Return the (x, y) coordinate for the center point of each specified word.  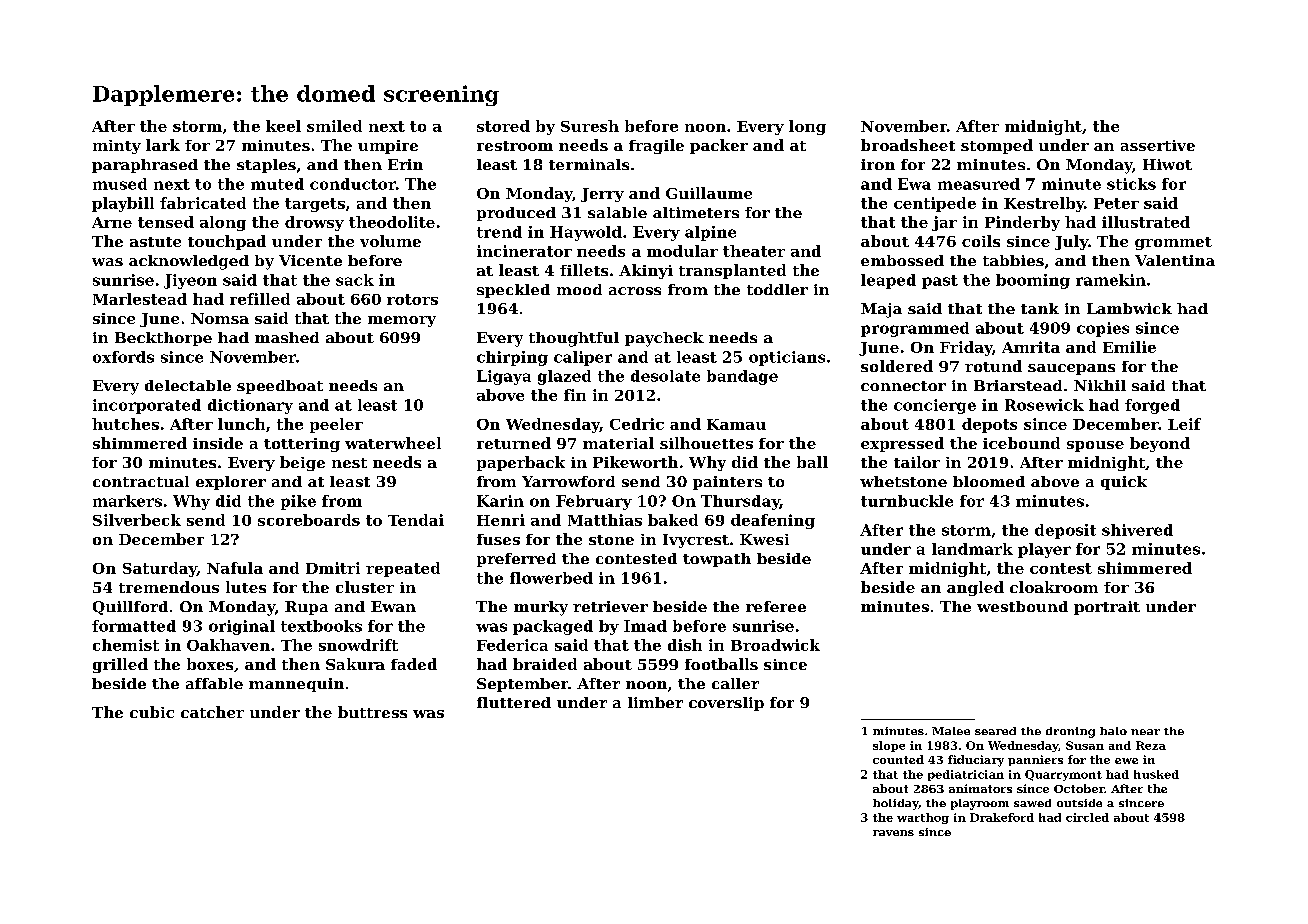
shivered (1137, 530)
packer (719, 146)
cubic (152, 712)
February (594, 502)
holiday (895, 804)
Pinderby (1022, 223)
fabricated (203, 203)
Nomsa (220, 318)
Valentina (1175, 260)
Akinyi (646, 271)
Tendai (416, 520)
